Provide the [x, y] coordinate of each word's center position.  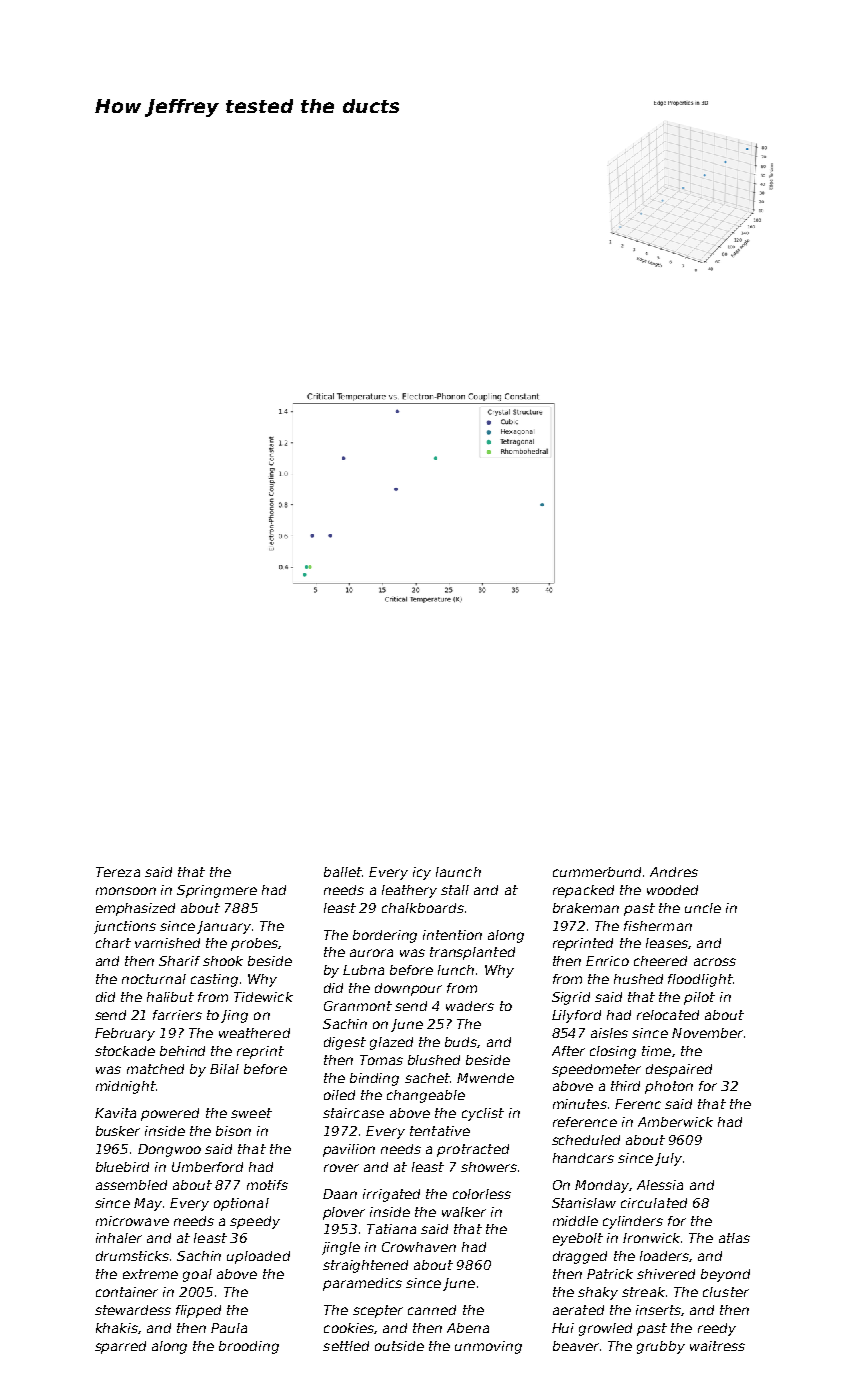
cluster [726, 1292]
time [656, 1051]
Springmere [217, 891]
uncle [703, 908]
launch [458, 872]
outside [399, 1346]
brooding [249, 1347]
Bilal [224, 1069]
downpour [408, 989]
